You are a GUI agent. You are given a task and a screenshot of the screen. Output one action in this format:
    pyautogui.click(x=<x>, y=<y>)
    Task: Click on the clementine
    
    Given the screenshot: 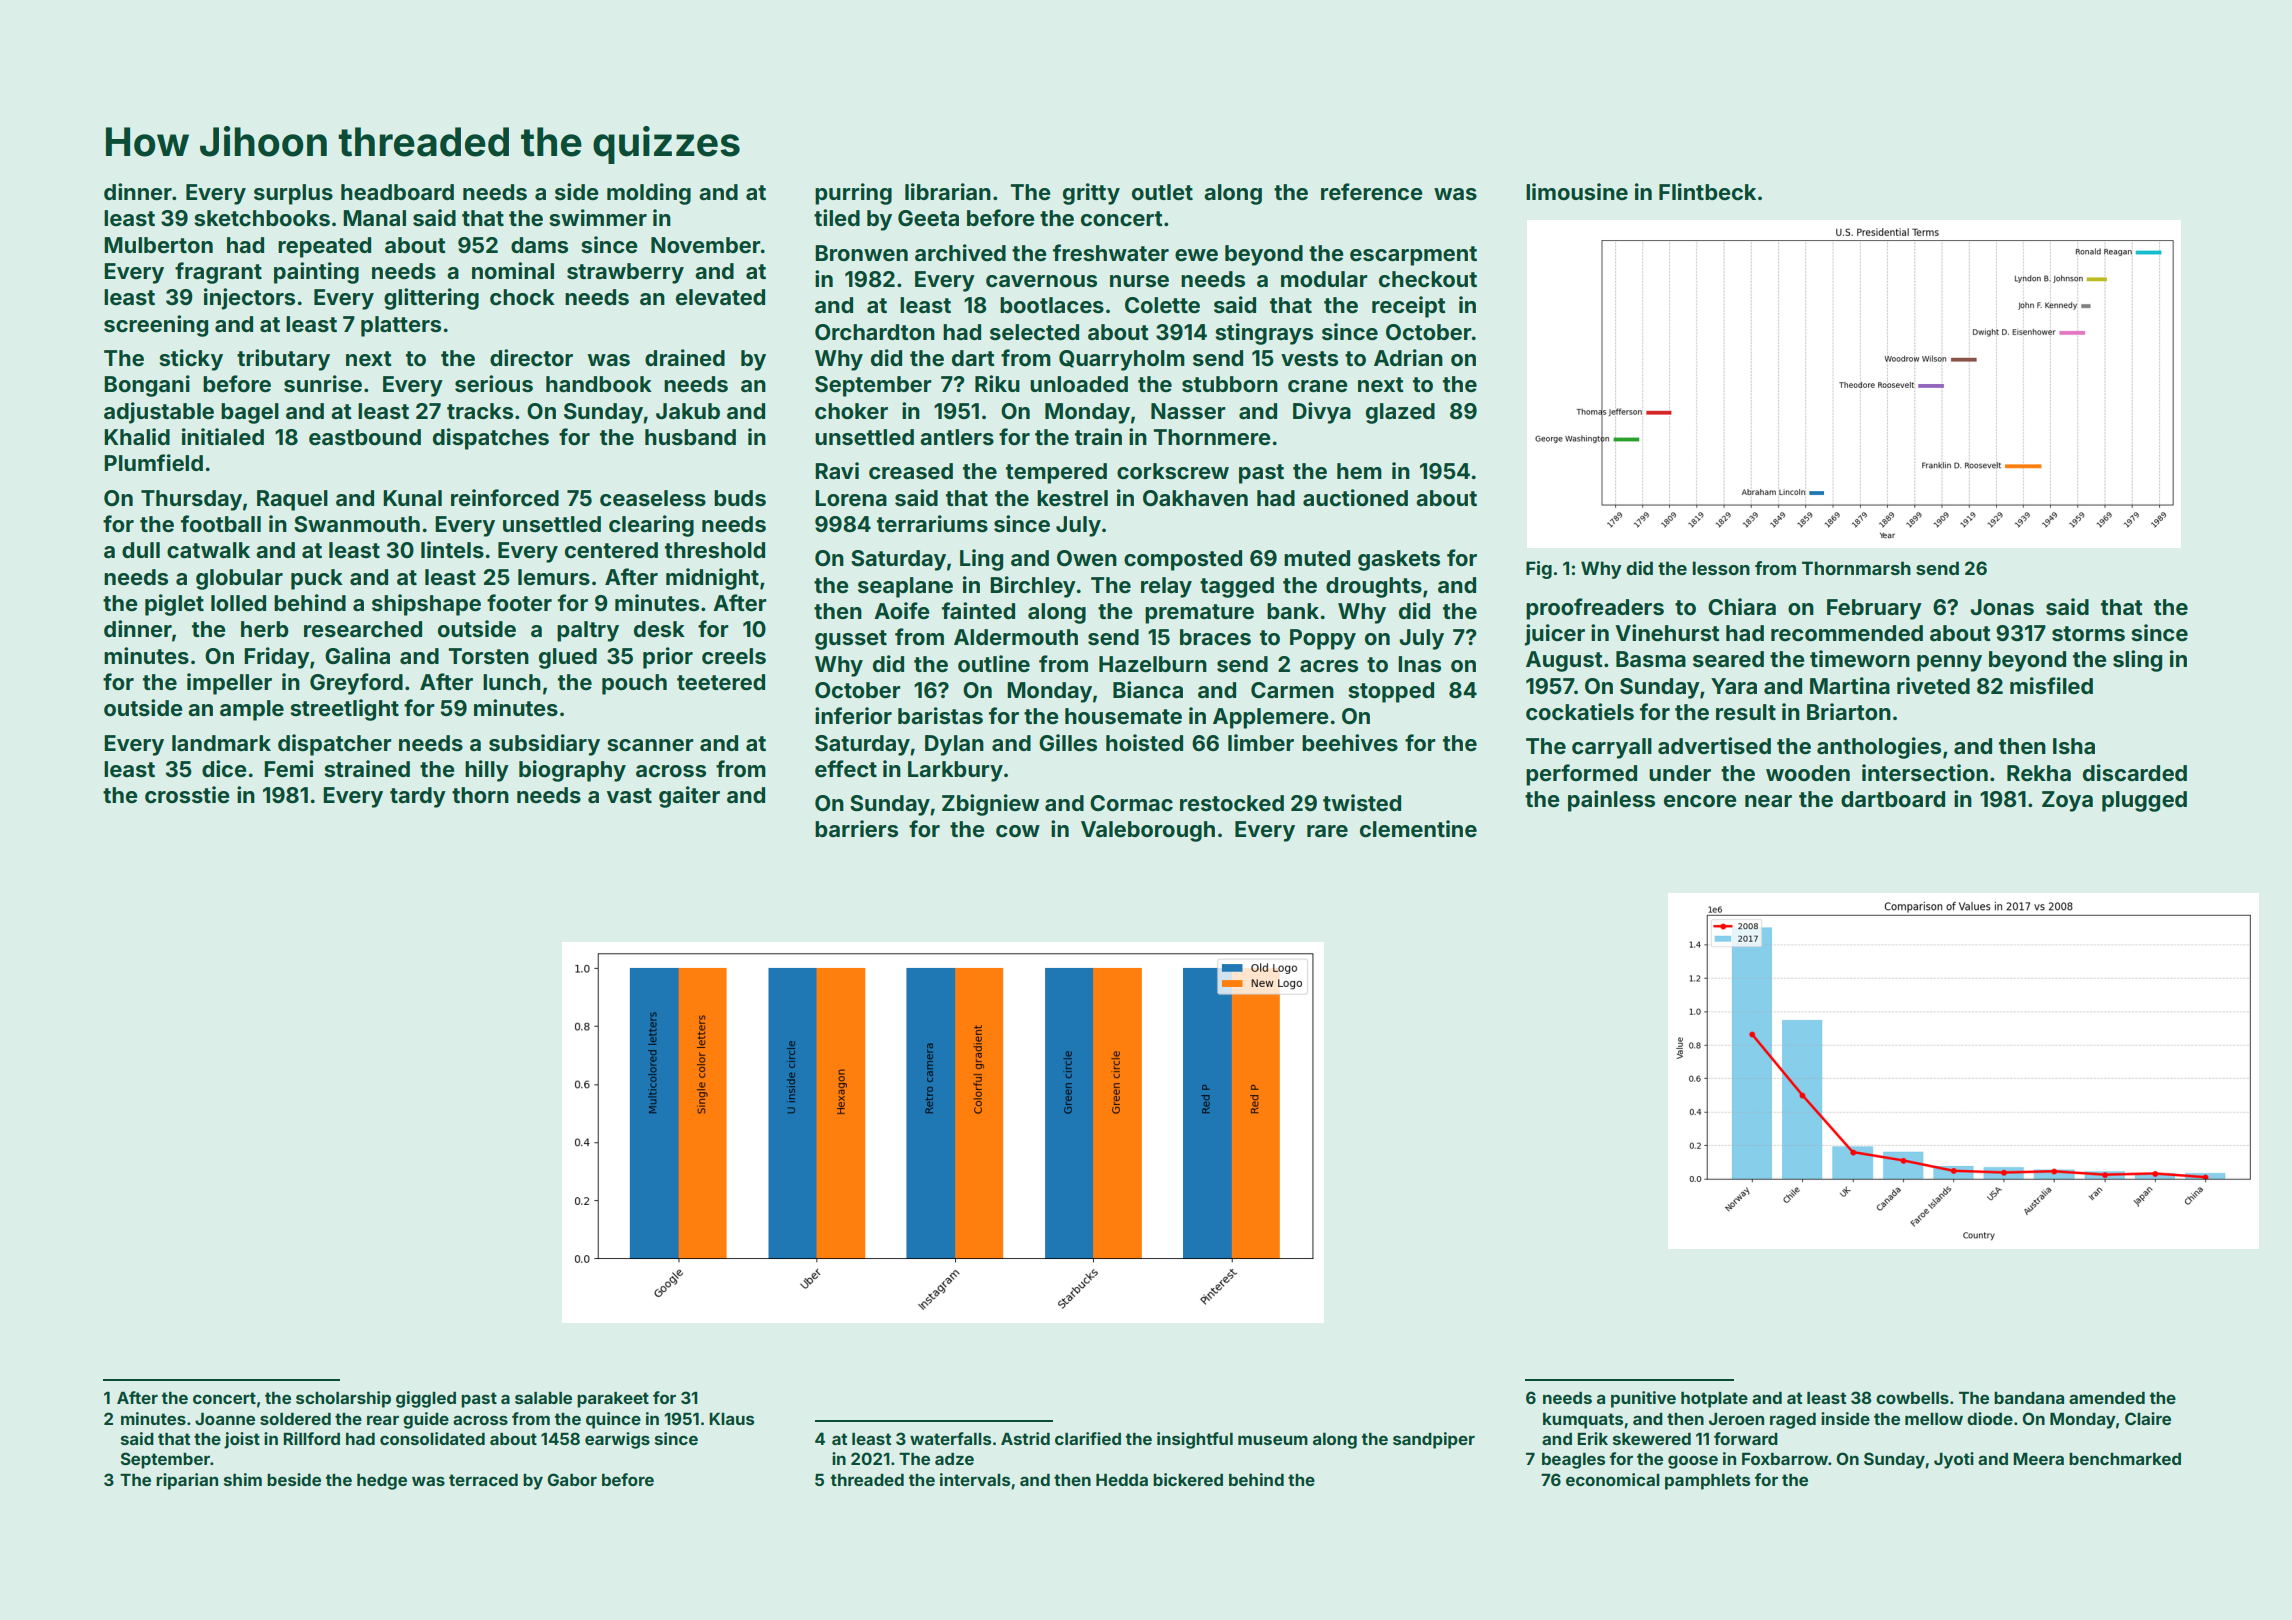 What is the action you would take?
    pyautogui.click(x=1418, y=828)
